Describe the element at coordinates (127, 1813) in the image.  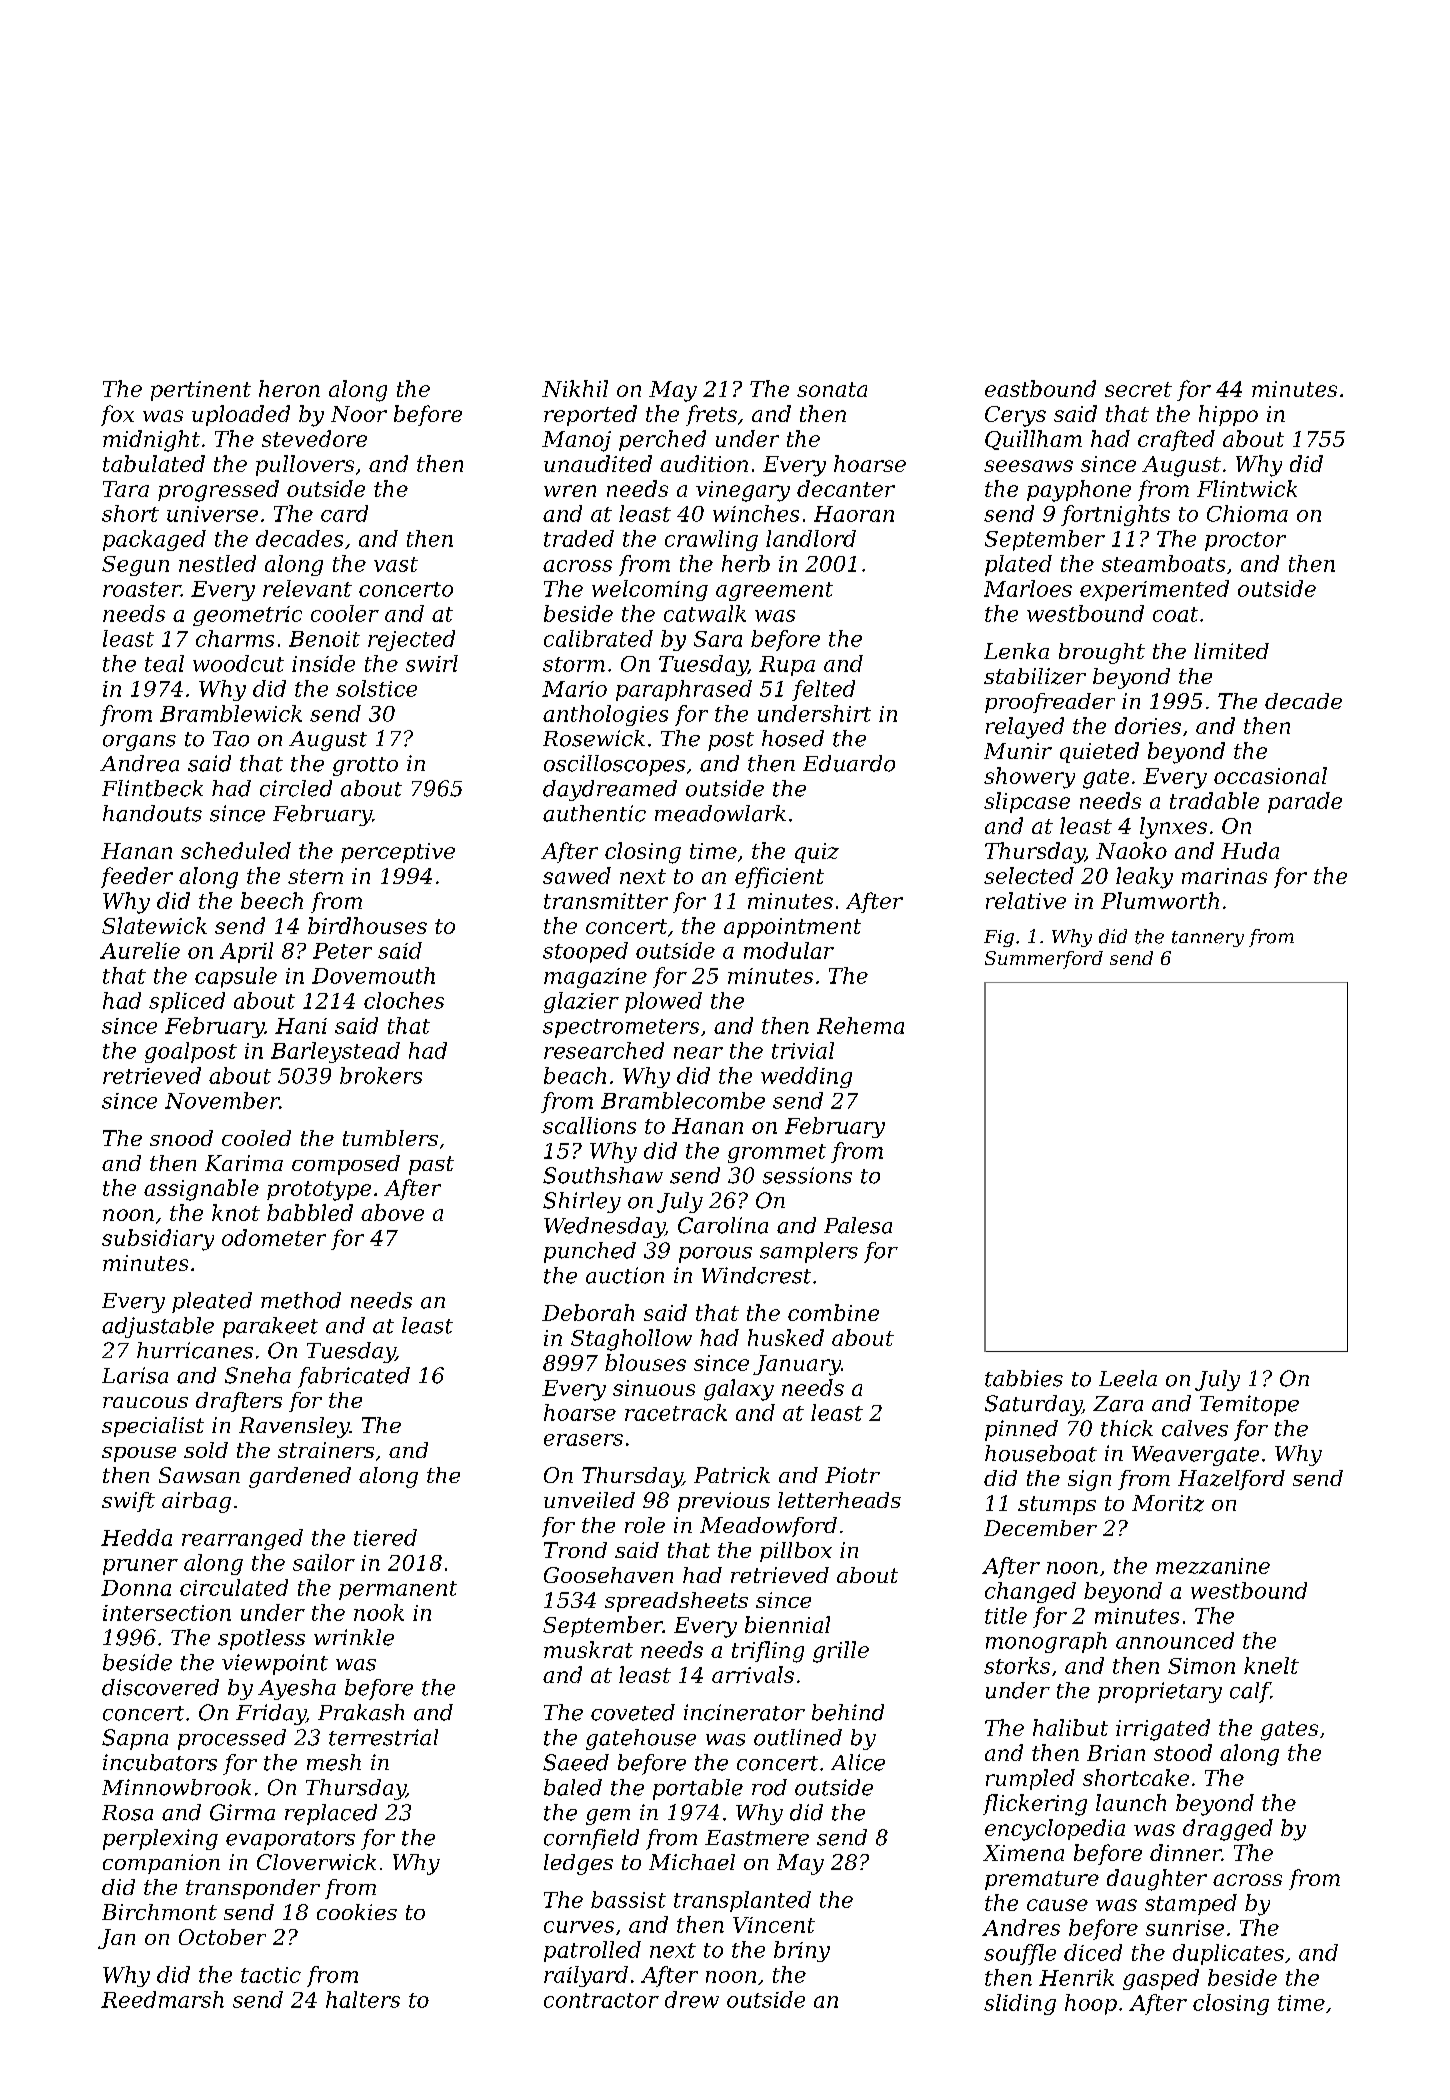
I see `Rosa` at that location.
